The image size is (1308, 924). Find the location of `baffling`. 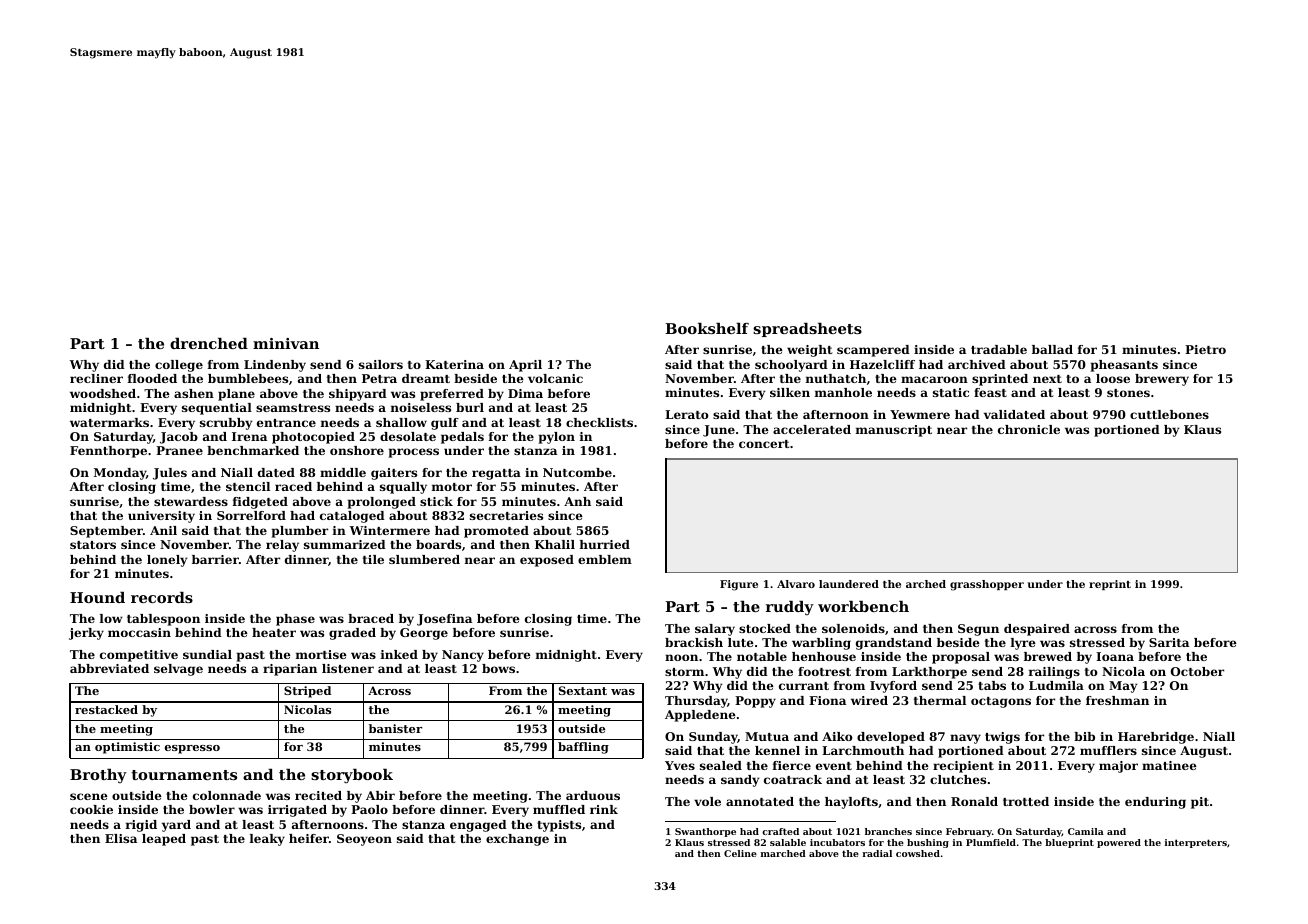

baffling is located at coordinates (583, 748).
